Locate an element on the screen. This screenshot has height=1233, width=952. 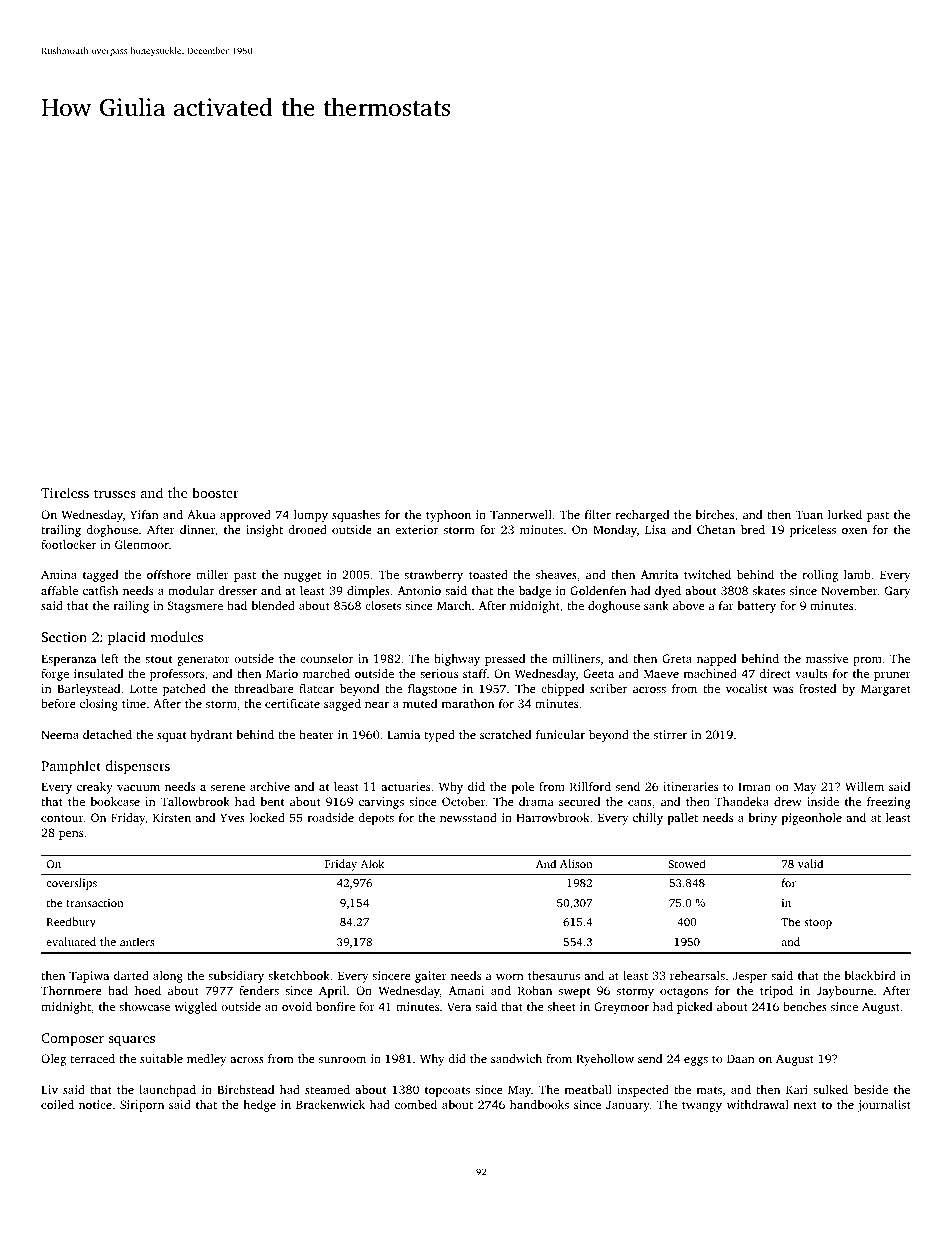
trusses is located at coordinates (115, 493).
